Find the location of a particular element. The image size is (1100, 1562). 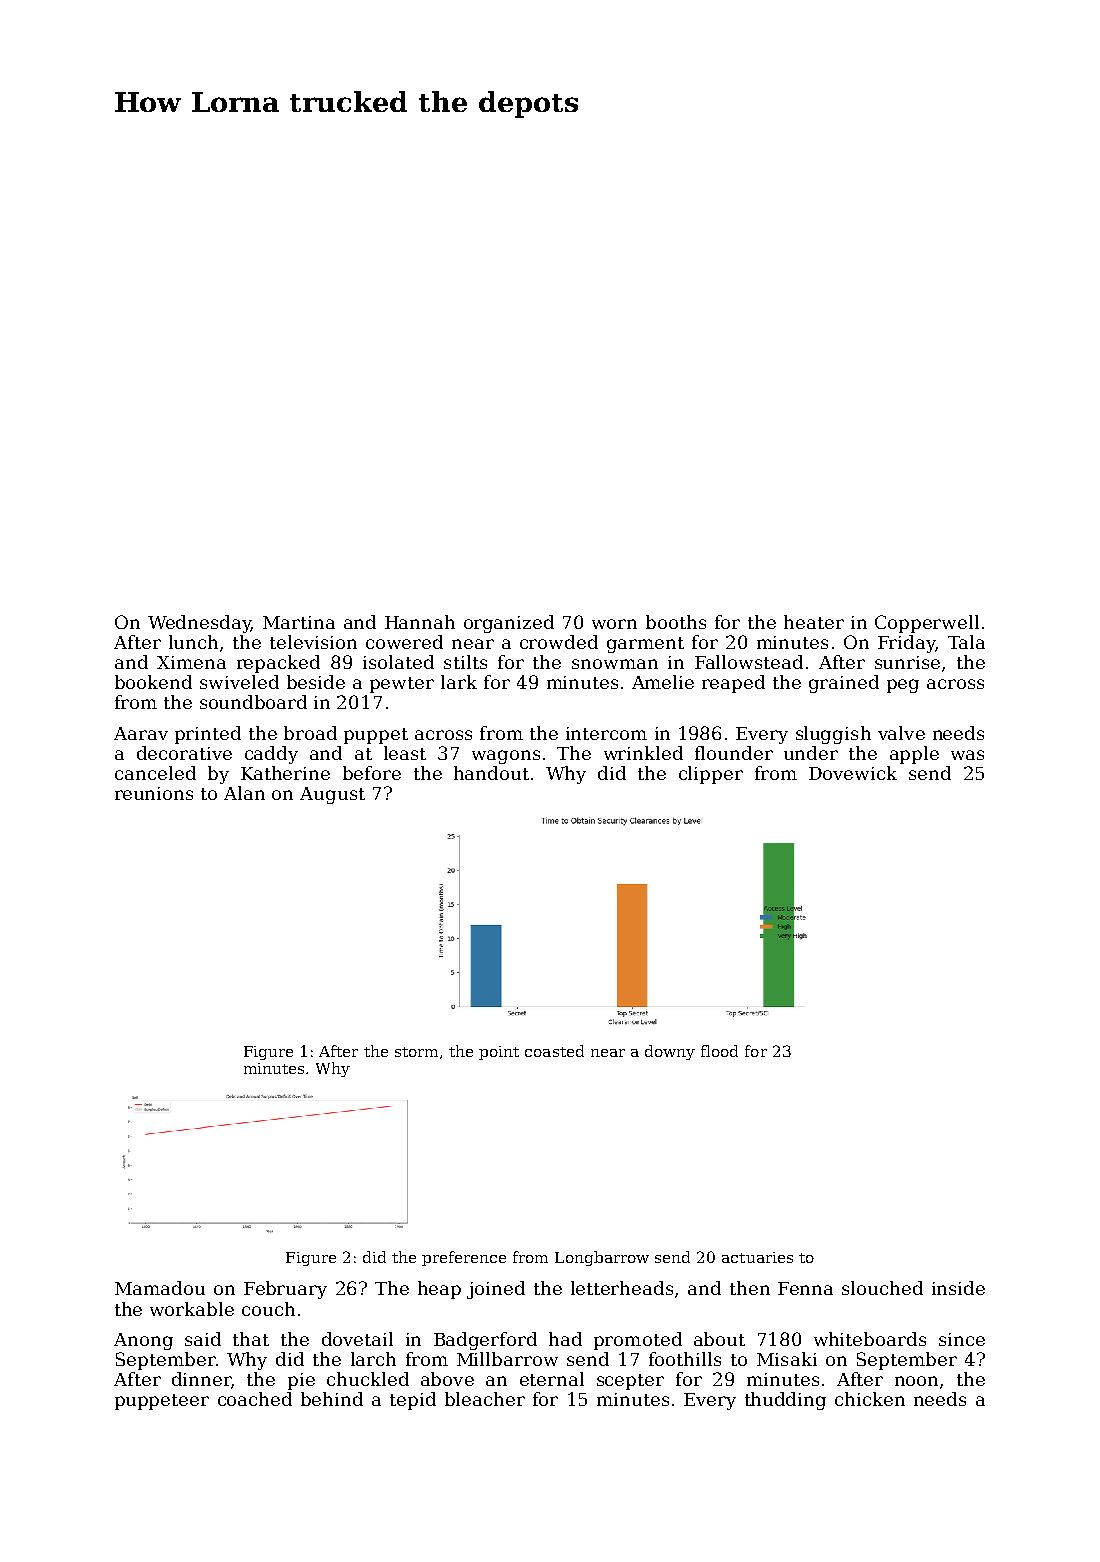

downy is located at coordinates (670, 1052).
